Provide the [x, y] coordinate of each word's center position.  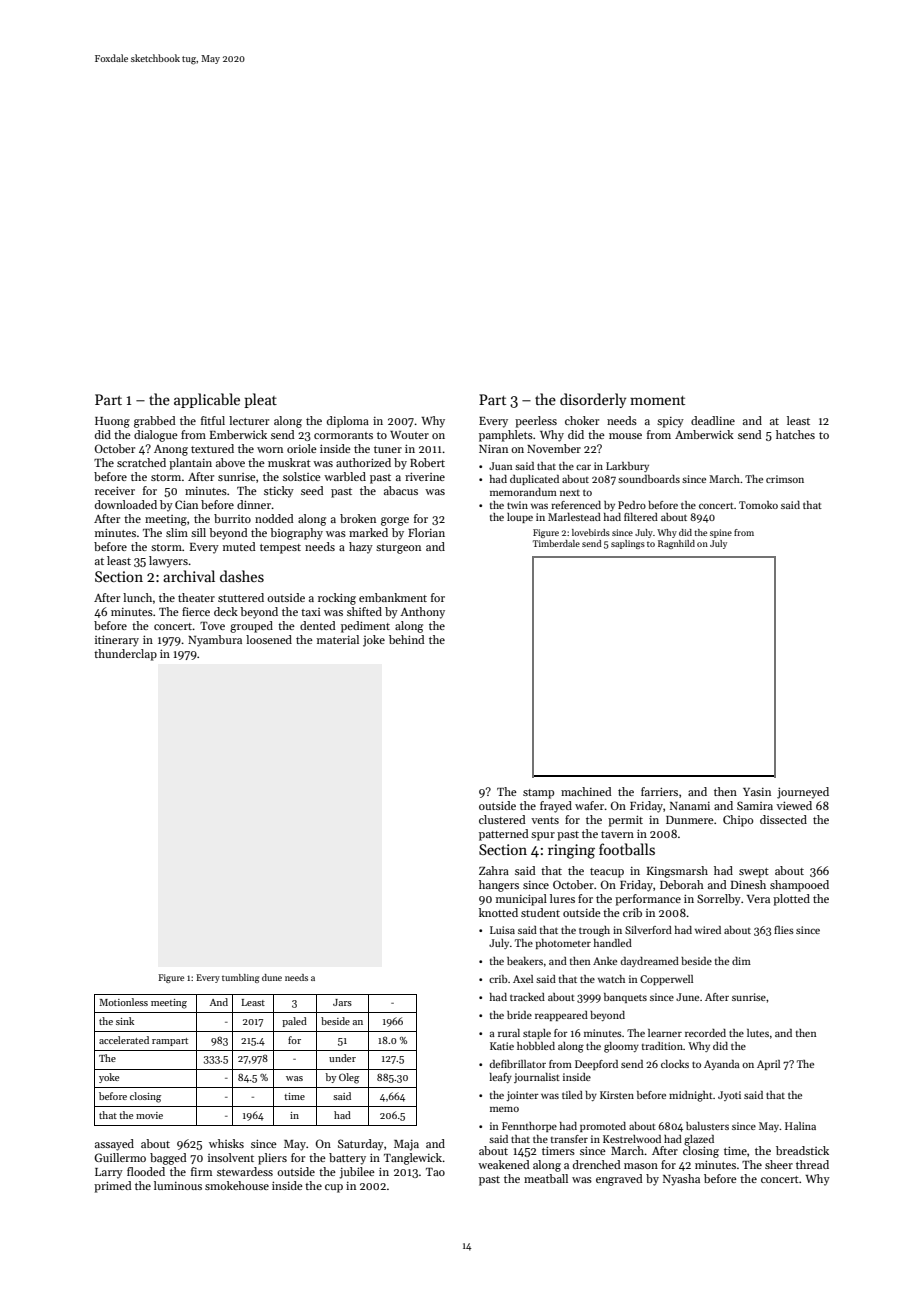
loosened [269, 639]
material [338, 639]
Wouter [409, 435]
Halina [800, 1126]
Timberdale [556, 543]
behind [407, 639]
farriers [659, 791]
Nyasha [681, 1180]
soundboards [649, 479]
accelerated [124, 1040]
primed [113, 1187]
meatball [546, 1178]
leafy [501, 1078]
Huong [112, 422]
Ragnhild [676, 544]
